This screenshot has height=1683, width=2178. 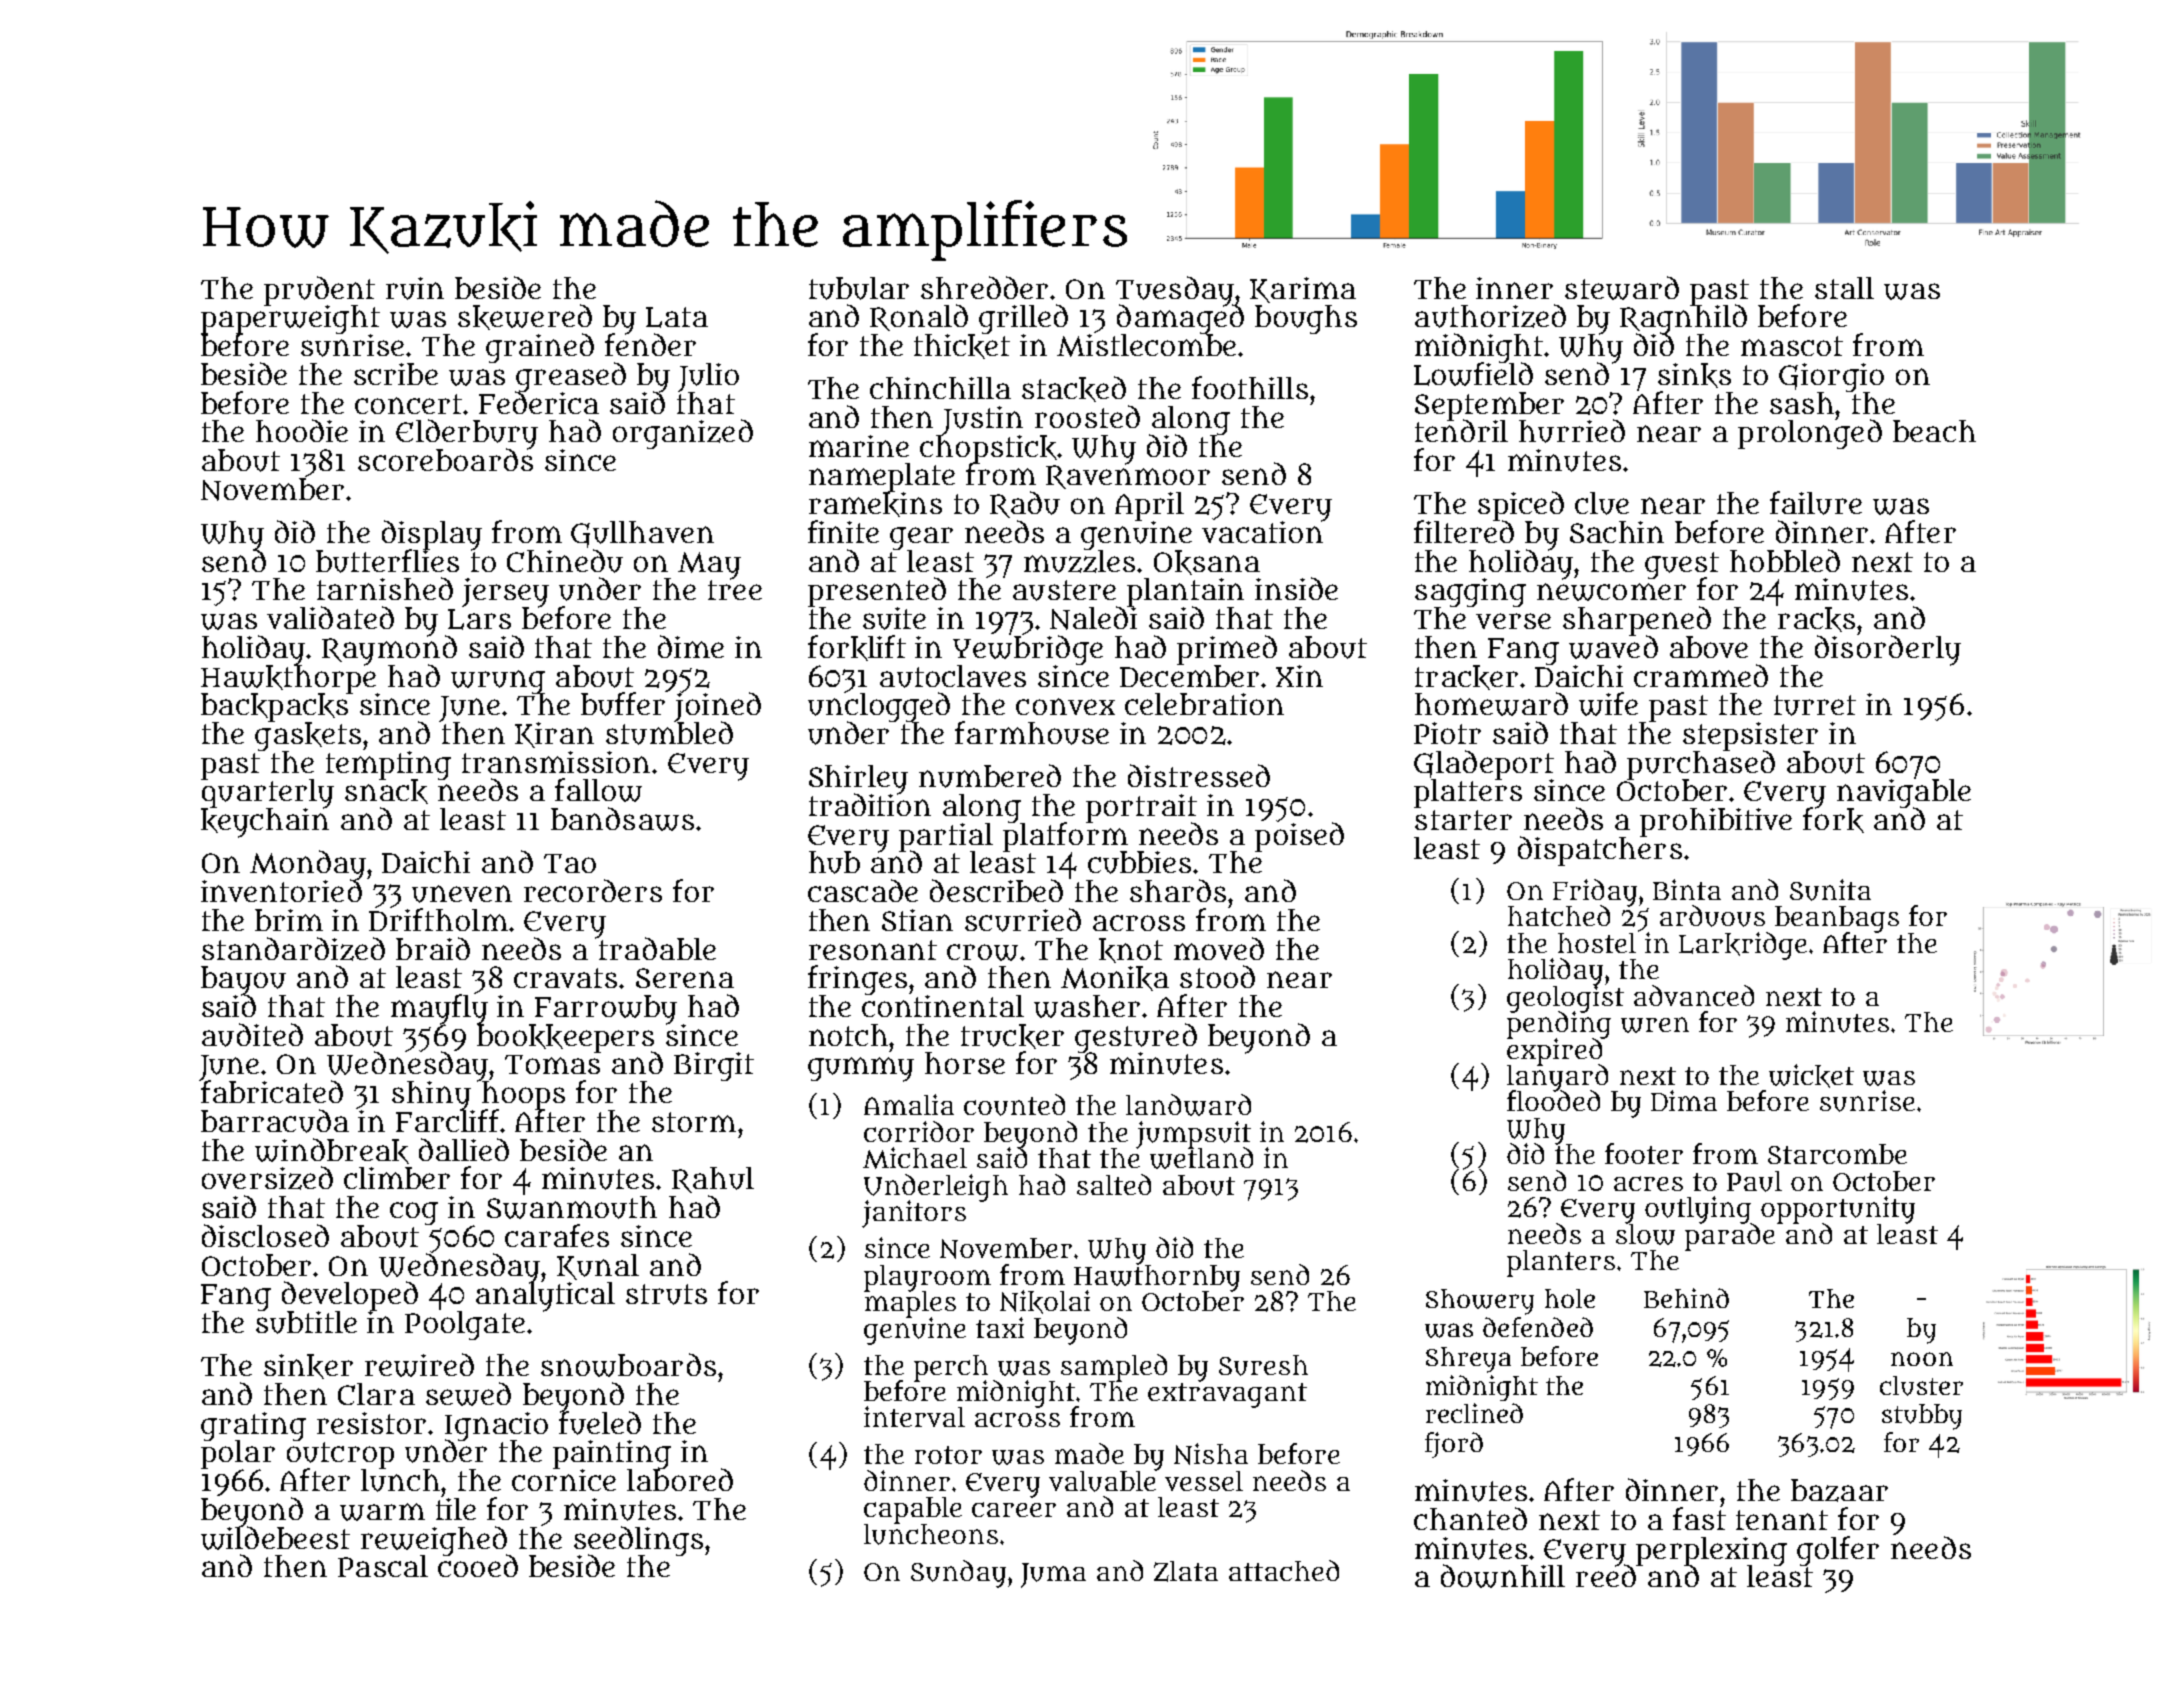 What do you see at coordinates (1207, 562) in the screenshot?
I see `Oksana` at bounding box center [1207, 562].
